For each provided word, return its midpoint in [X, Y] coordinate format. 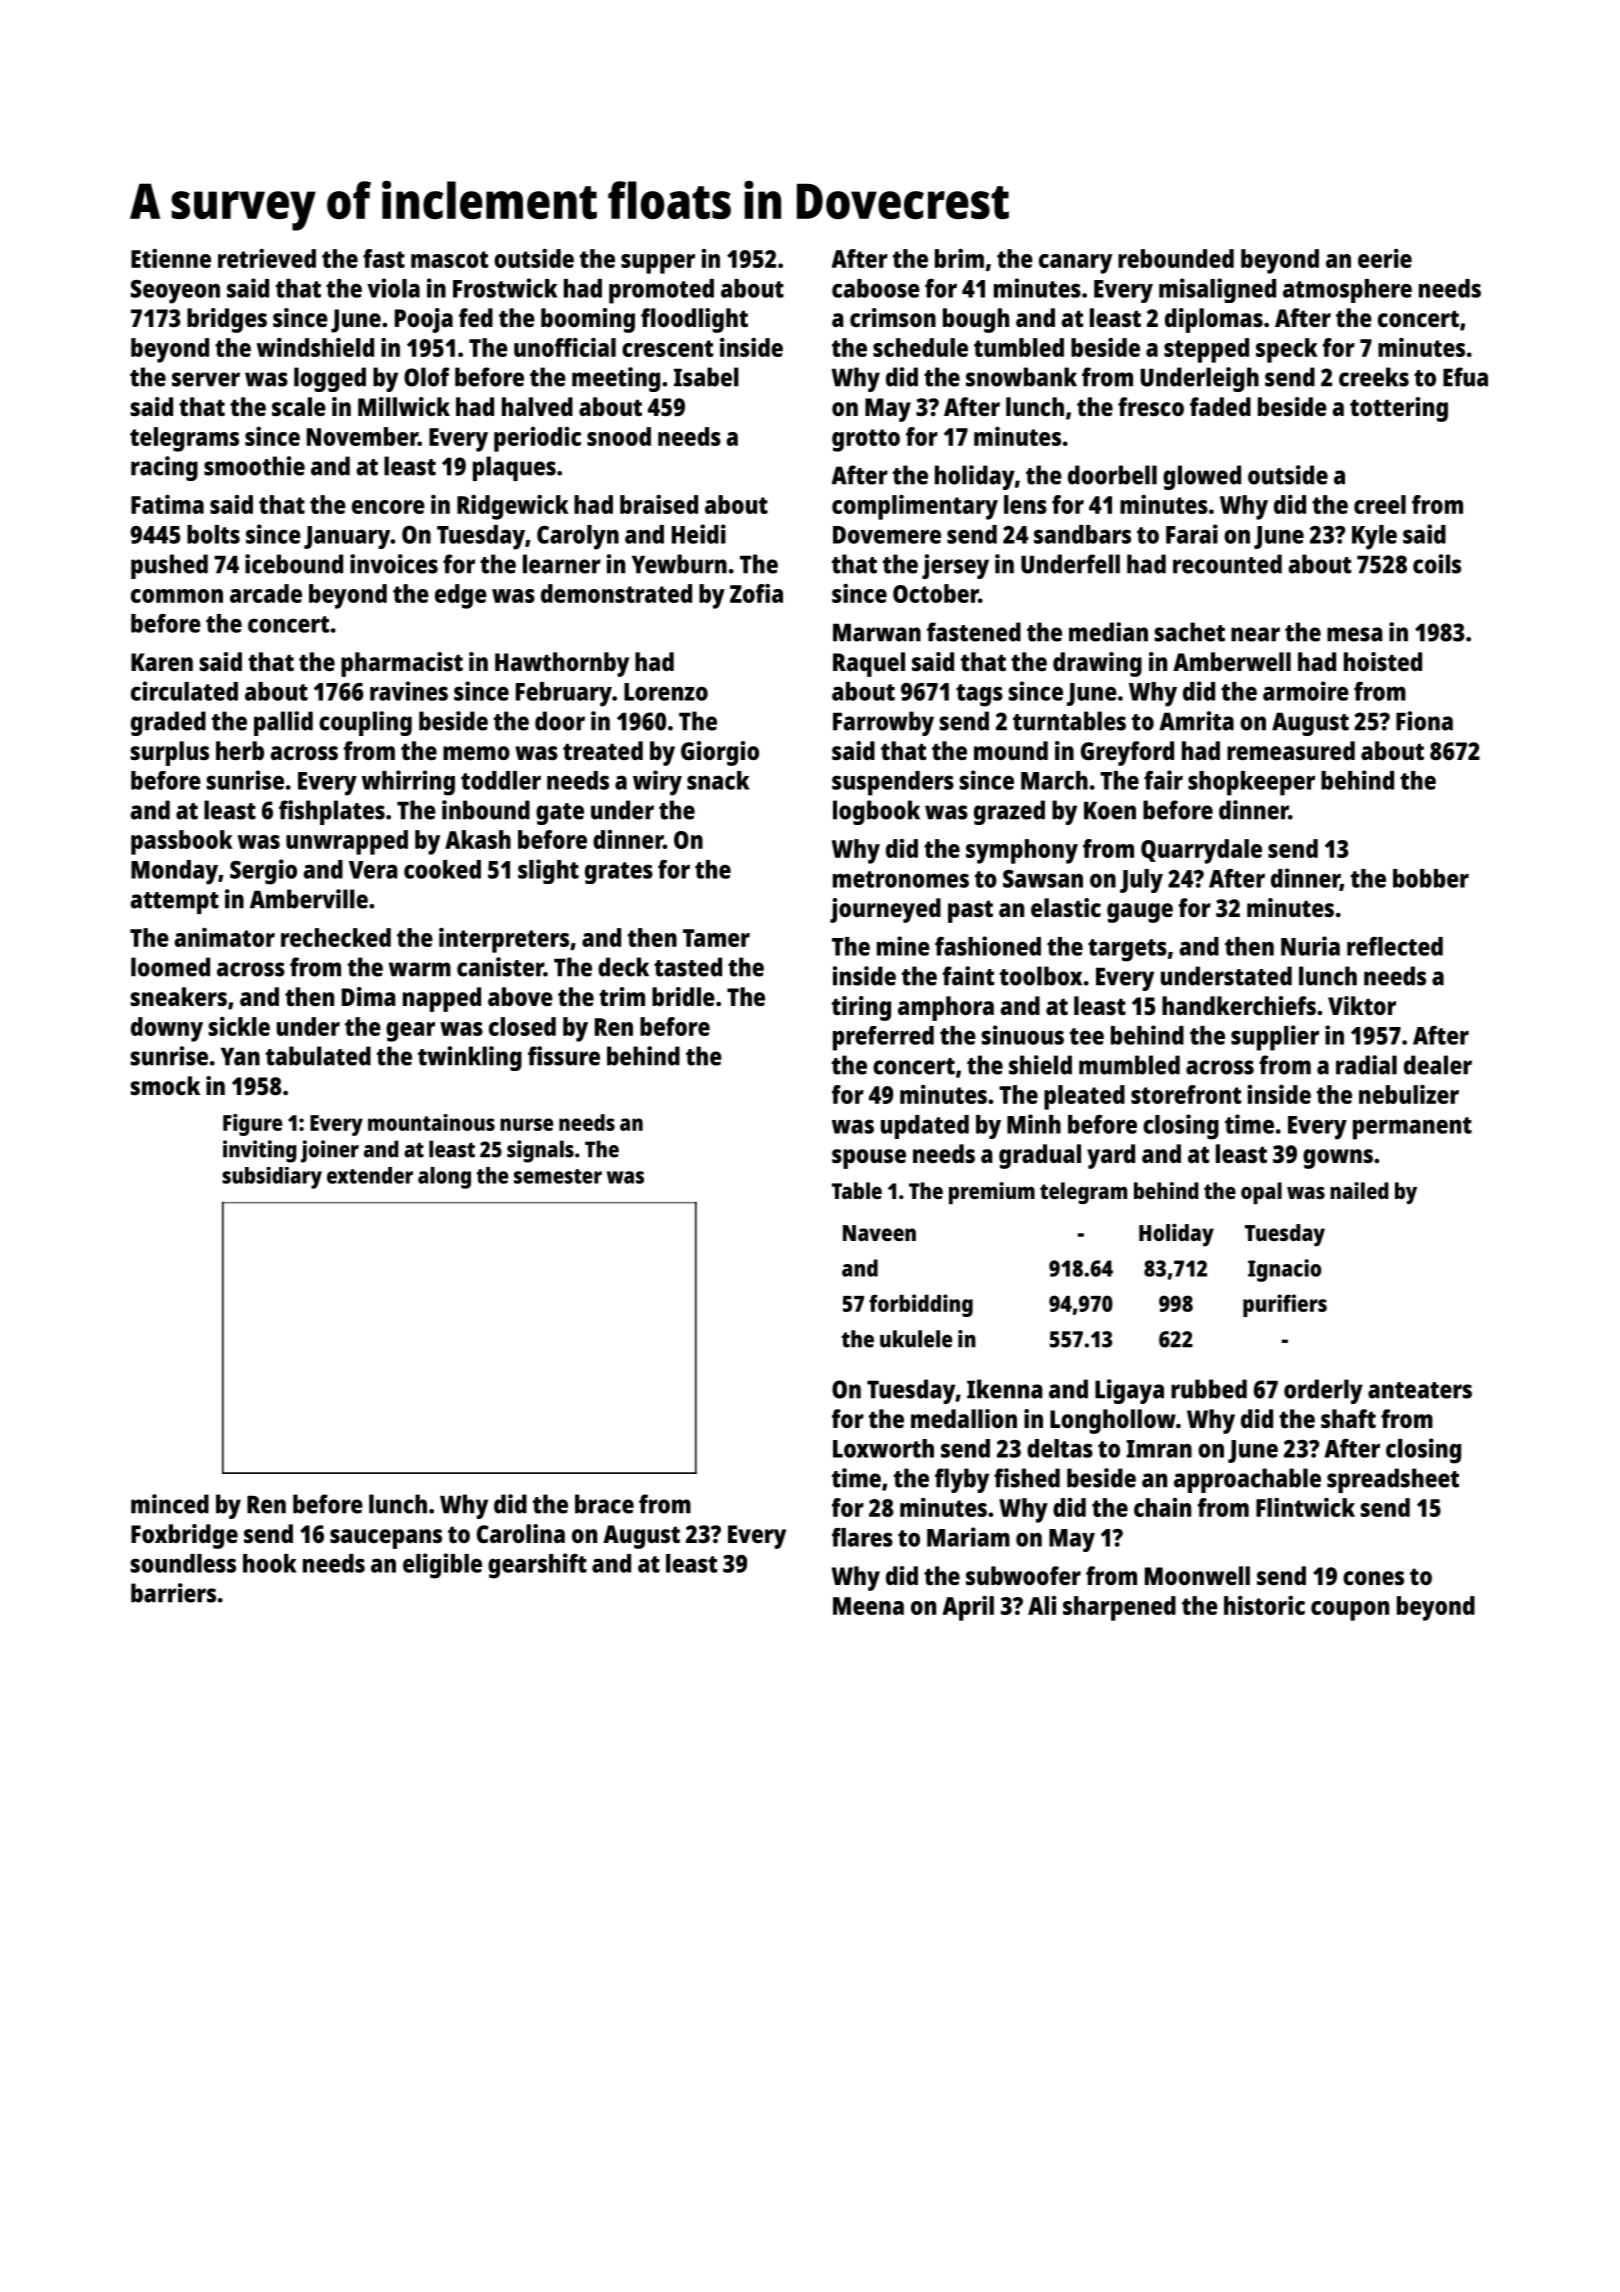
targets [1127, 950]
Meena [868, 1606]
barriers [173, 1593]
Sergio [263, 872]
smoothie [254, 466]
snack [718, 780]
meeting [616, 379]
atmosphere [1347, 291]
